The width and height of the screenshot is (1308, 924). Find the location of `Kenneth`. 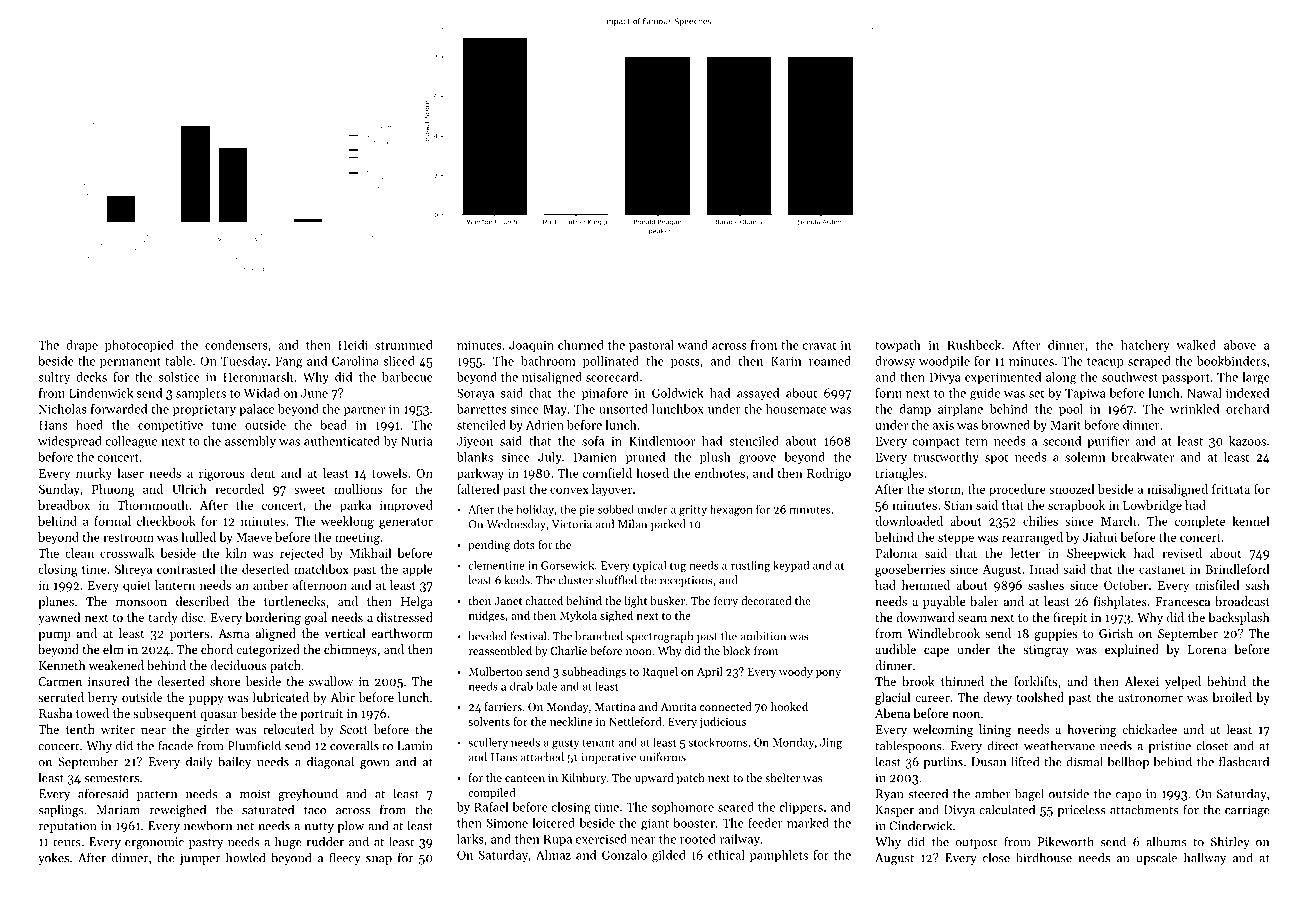

Kenneth is located at coordinates (62, 665).
